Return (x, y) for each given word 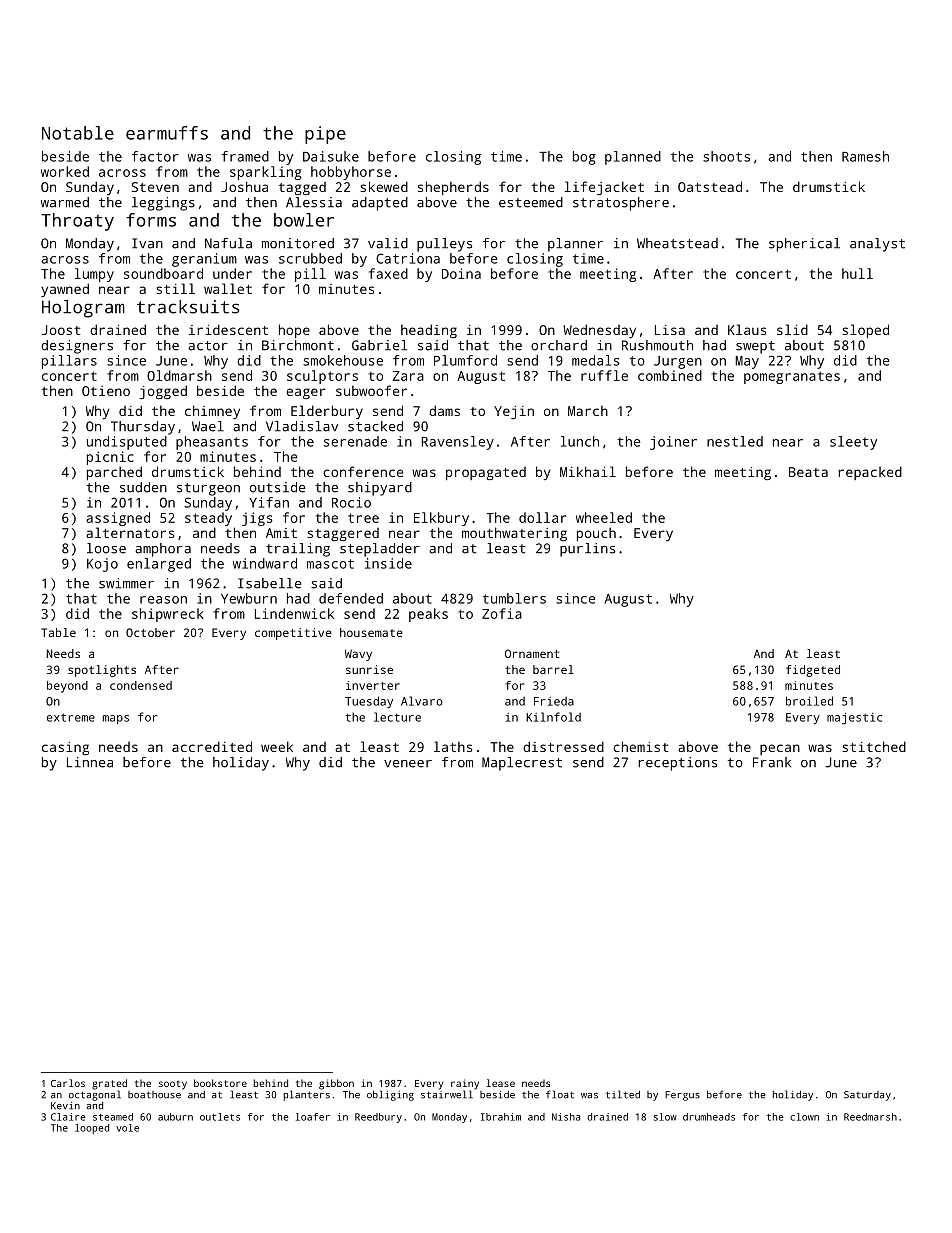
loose (106, 548)
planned (633, 158)
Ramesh (865, 156)
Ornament (532, 653)
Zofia (502, 613)
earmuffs (167, 133)
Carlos (68, 1083)
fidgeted (813, 671)
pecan (780, 749)
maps (116, 720)
